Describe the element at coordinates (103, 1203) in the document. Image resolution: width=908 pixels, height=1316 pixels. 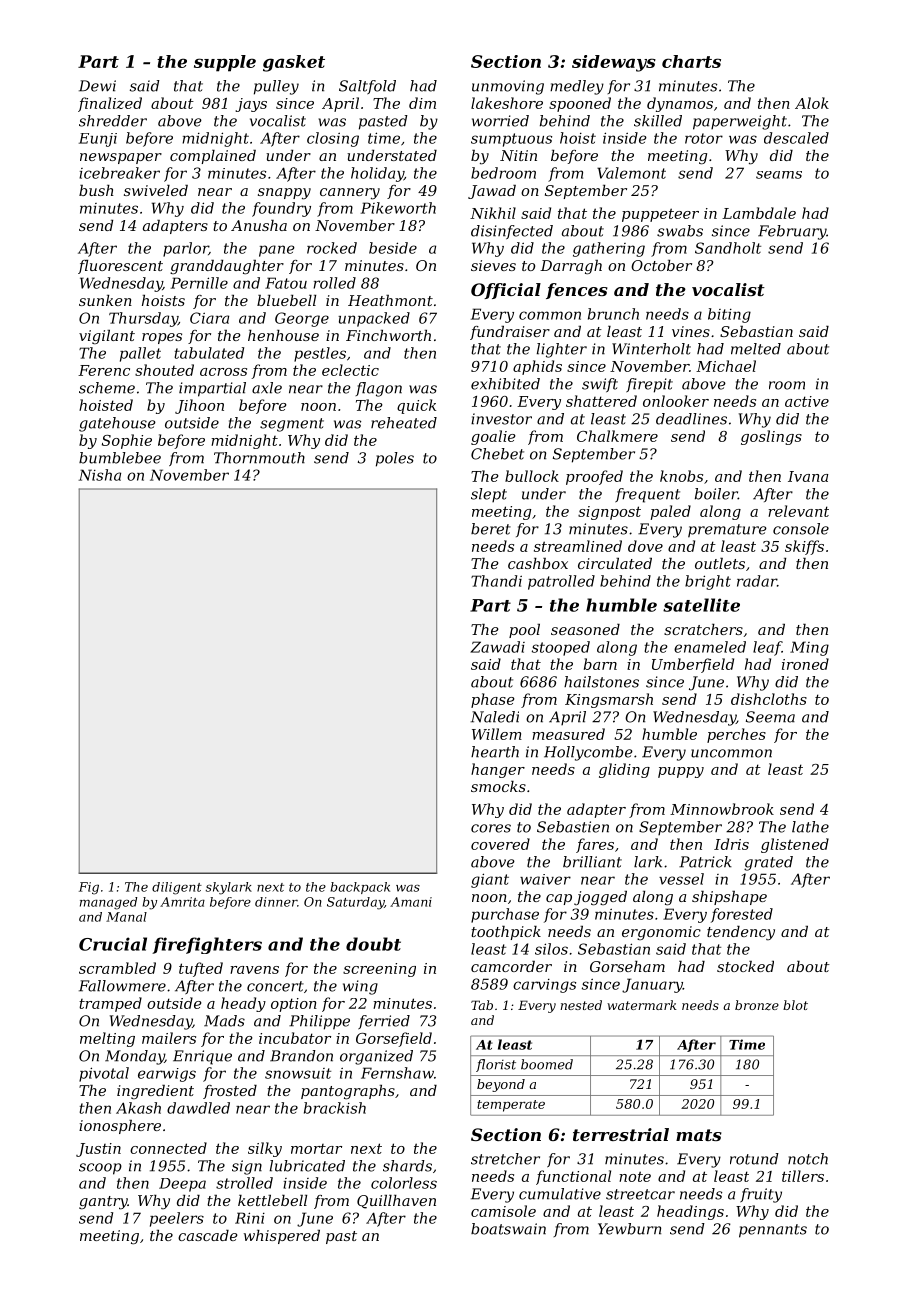
I see `gantry` at that location.
